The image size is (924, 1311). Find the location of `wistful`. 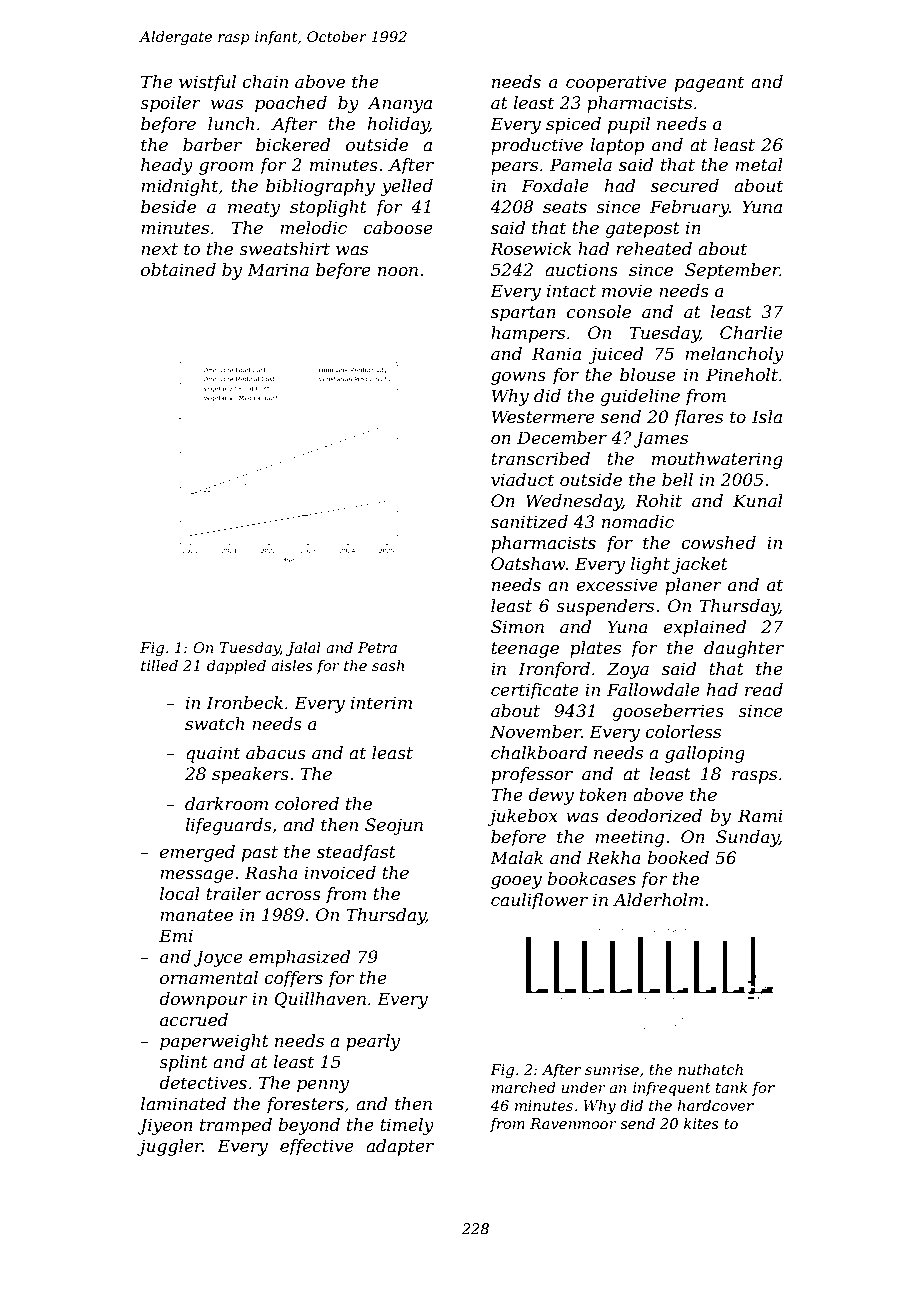

wistful is located at coordinates (207, 83).
